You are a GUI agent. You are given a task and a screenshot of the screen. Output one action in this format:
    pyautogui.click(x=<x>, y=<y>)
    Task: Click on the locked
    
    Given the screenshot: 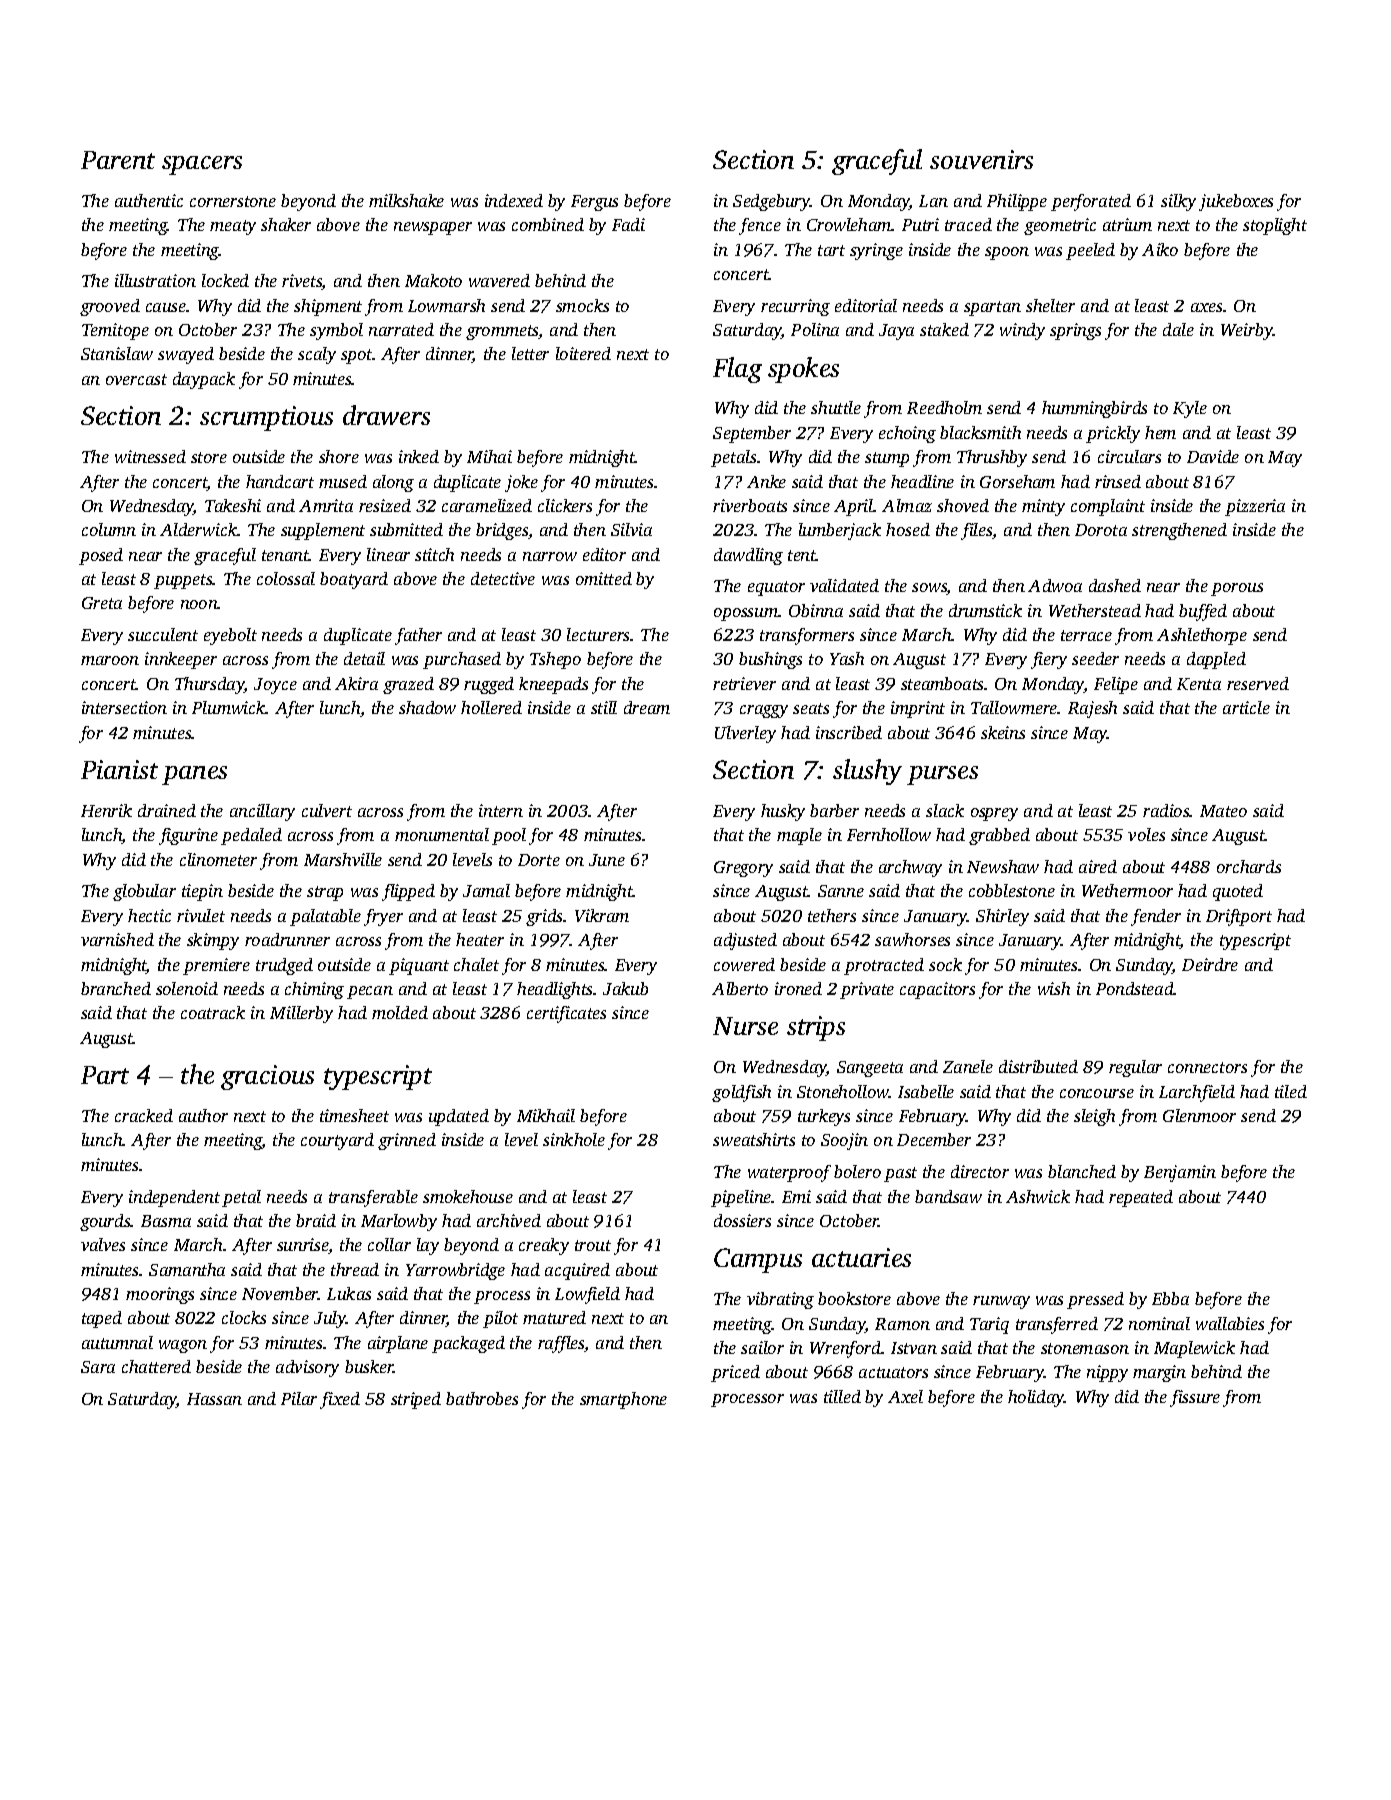 What is the action you would take?
    pyautogui.click(x=225, y=280)
